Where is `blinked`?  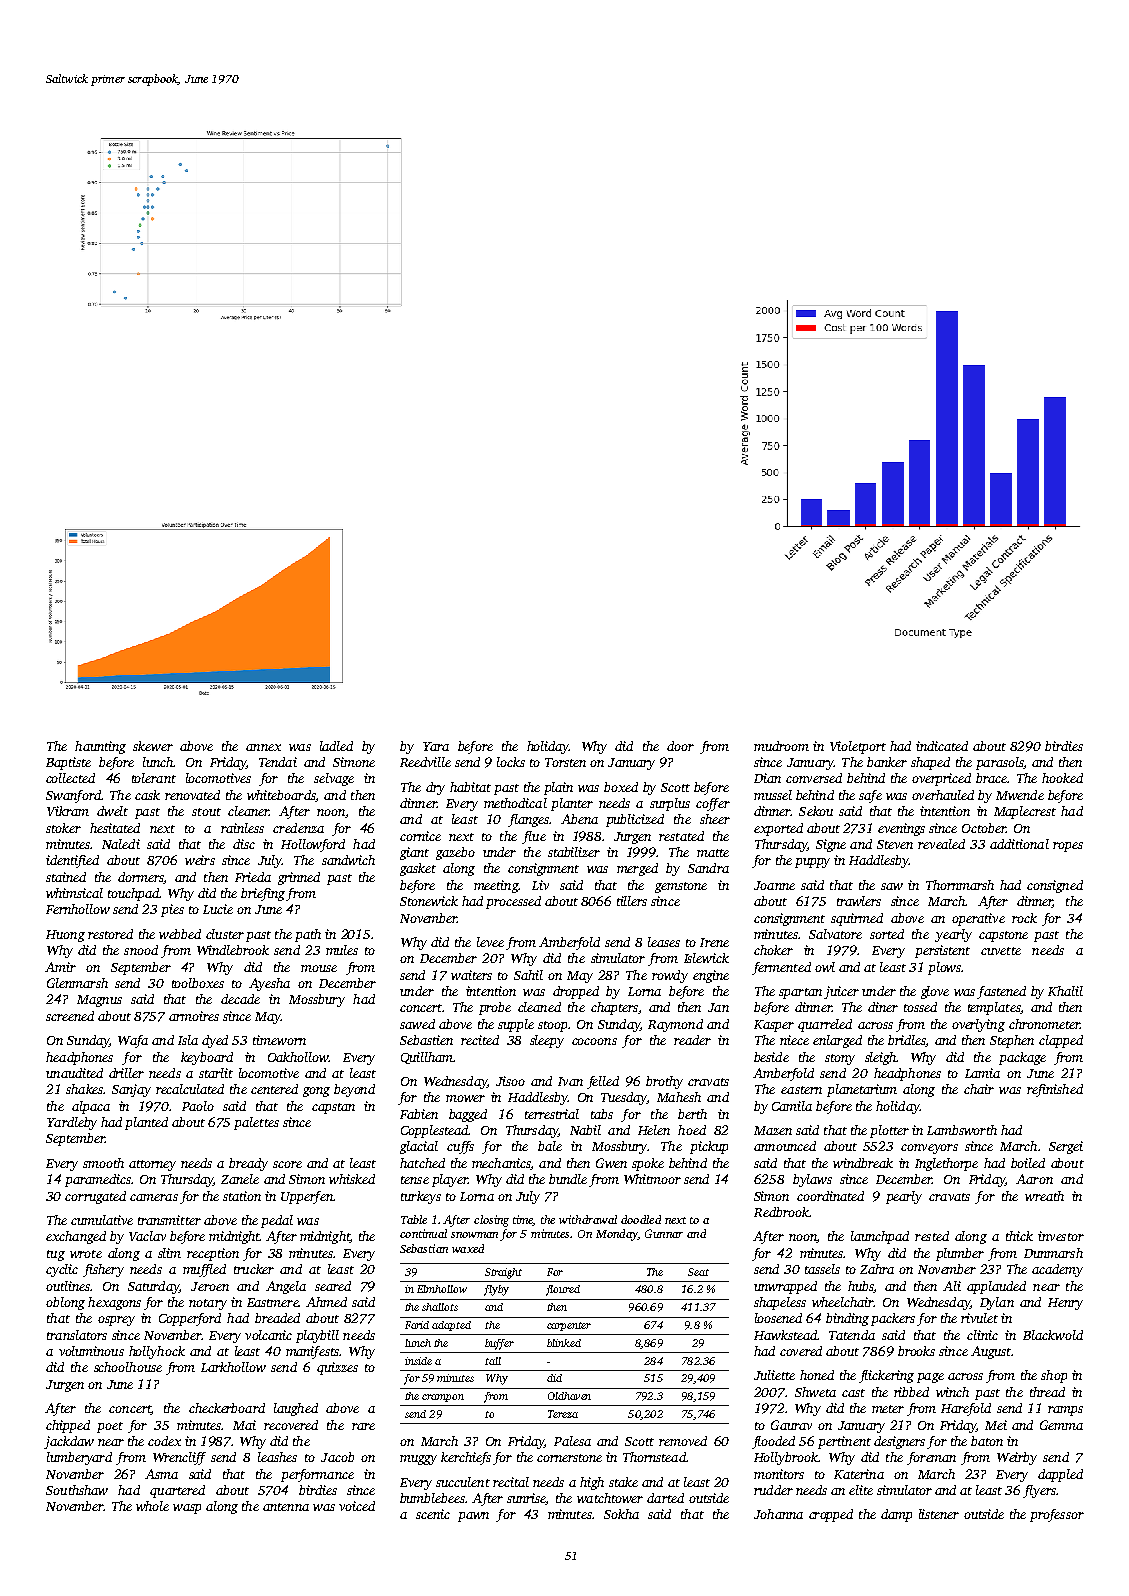 blinked is located at coordinates (564, 1343).
